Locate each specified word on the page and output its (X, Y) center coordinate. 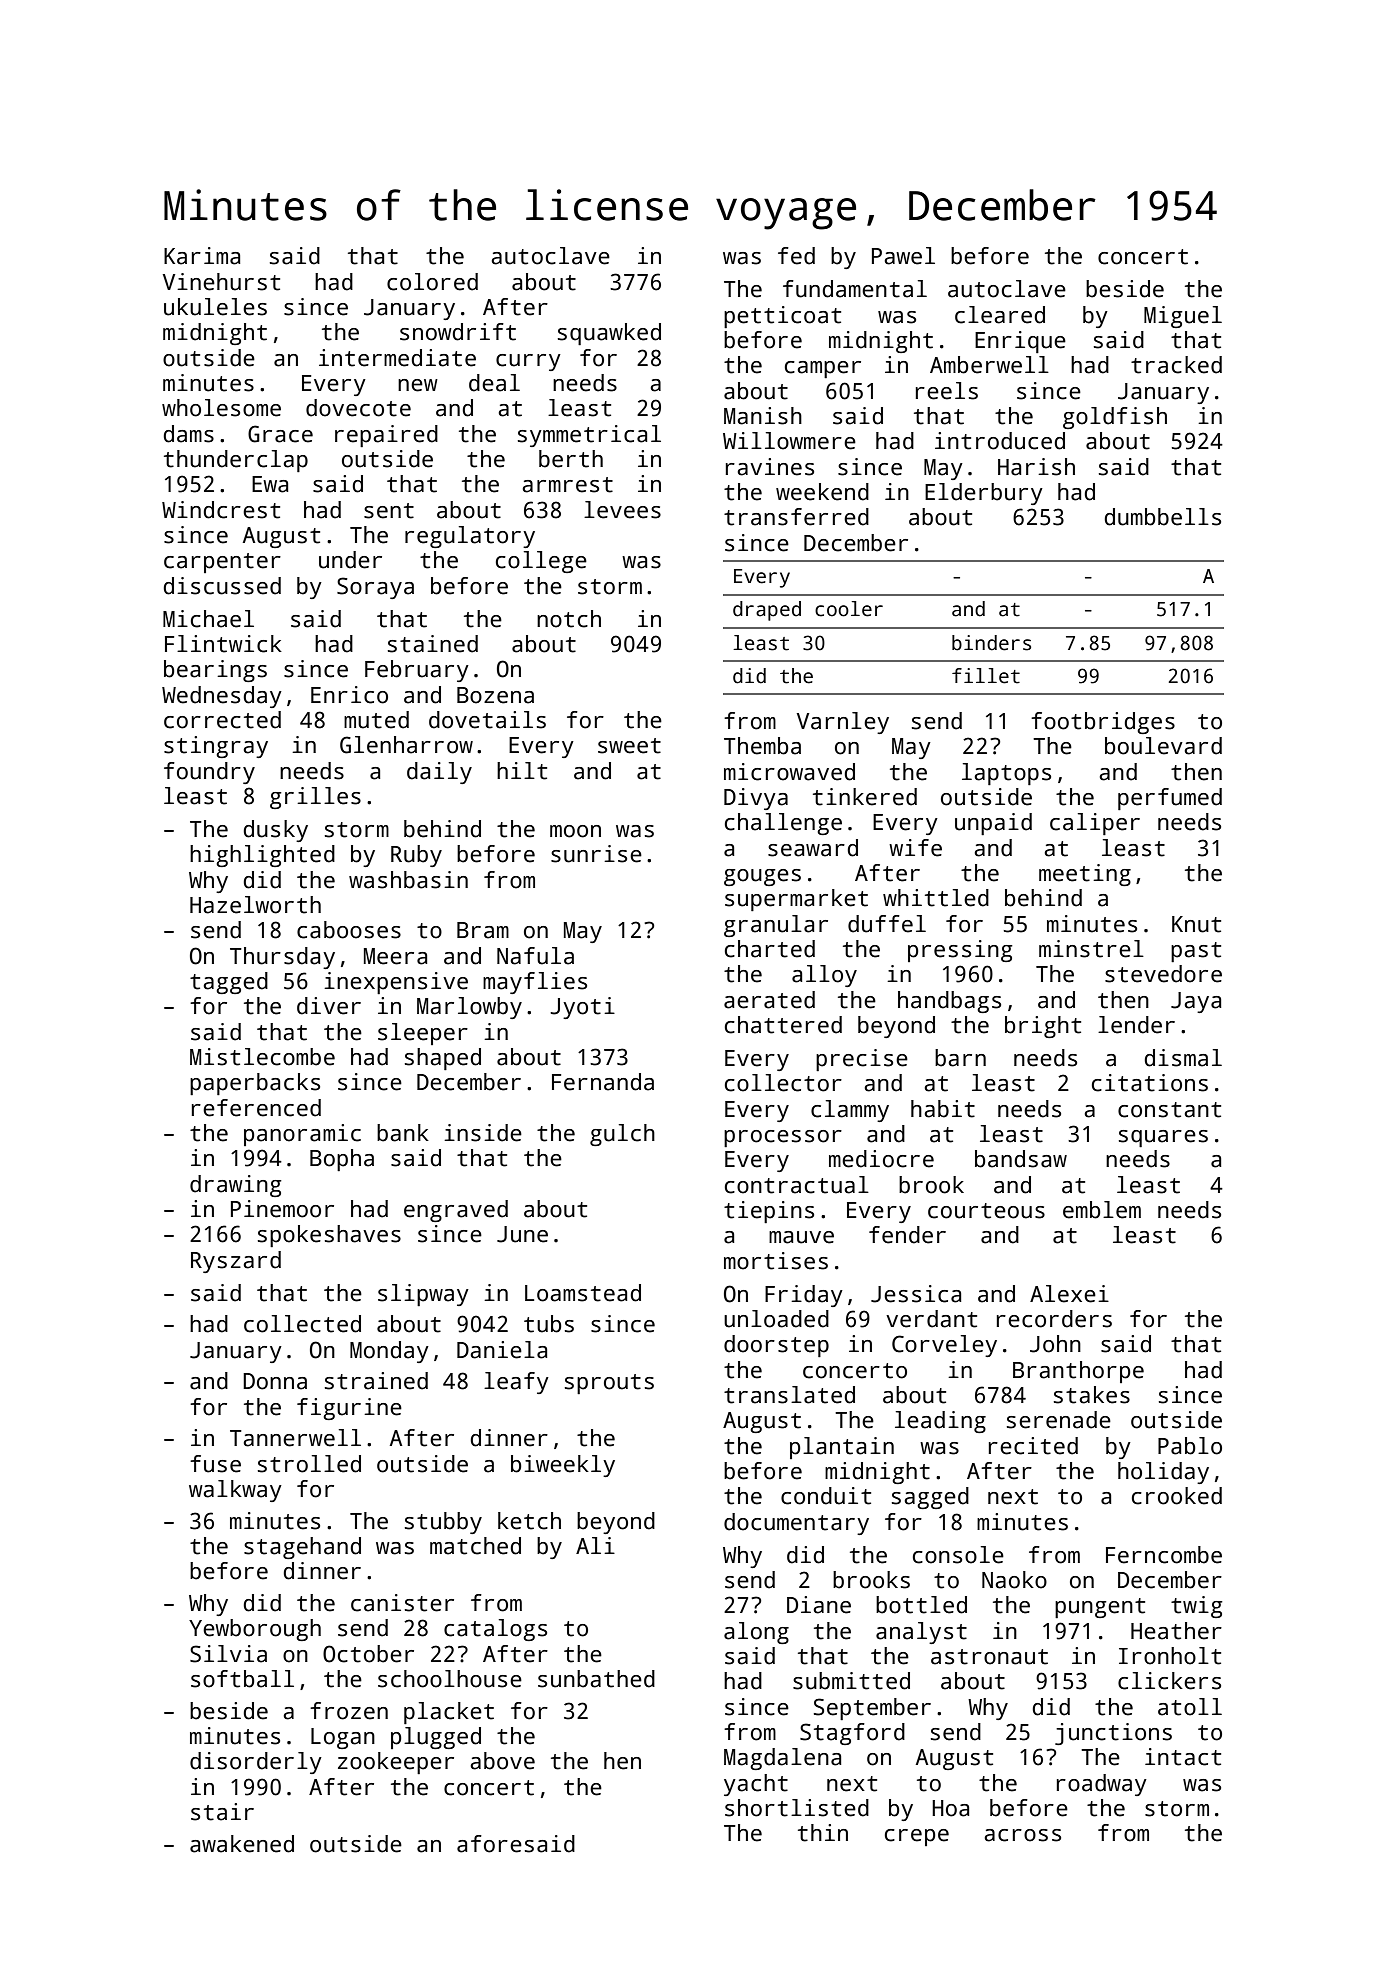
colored (432, 282)
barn (960, 1058)
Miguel (1183, 317)
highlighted (262, 856)
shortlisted (797, 1808)
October (368, 1654)
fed (796, 256)
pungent (1100, 1608)
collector (783, 1083)
